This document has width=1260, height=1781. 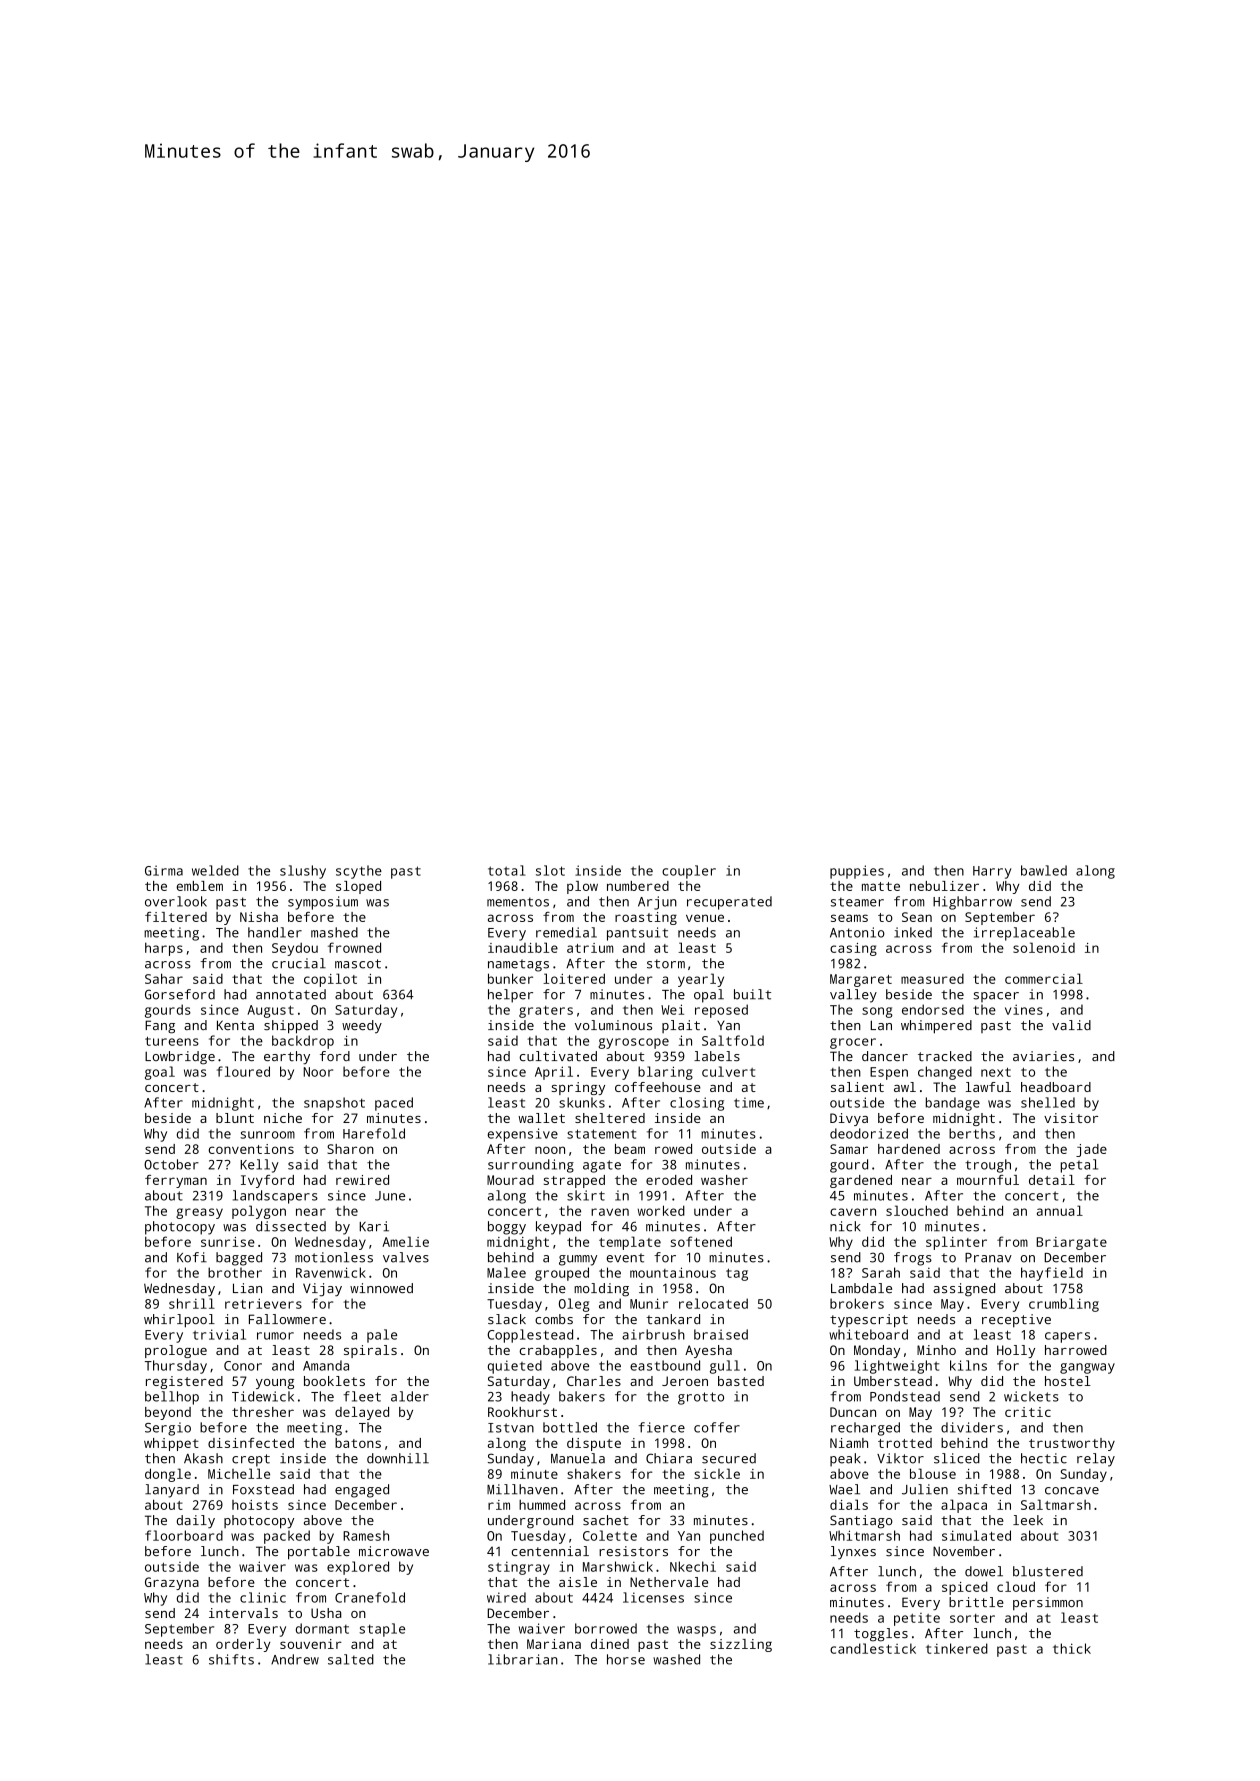 I want to click on gangway, so click(x=1087, y=1368).
